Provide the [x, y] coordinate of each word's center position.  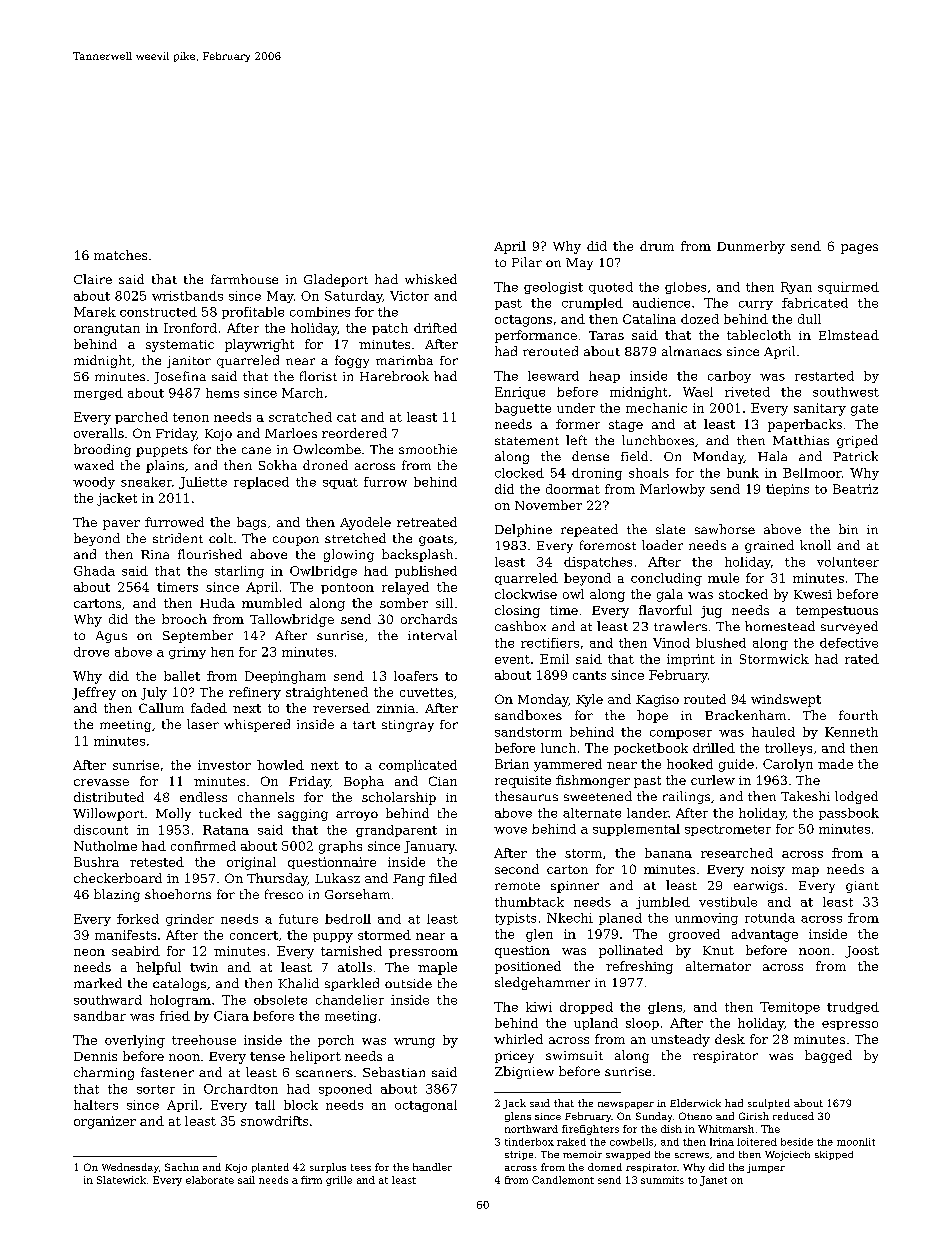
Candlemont [563, 1180]
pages [859, 249]
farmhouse [244, 279]
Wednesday [130, 1168]
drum [657, 246]
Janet [713, 1181]
